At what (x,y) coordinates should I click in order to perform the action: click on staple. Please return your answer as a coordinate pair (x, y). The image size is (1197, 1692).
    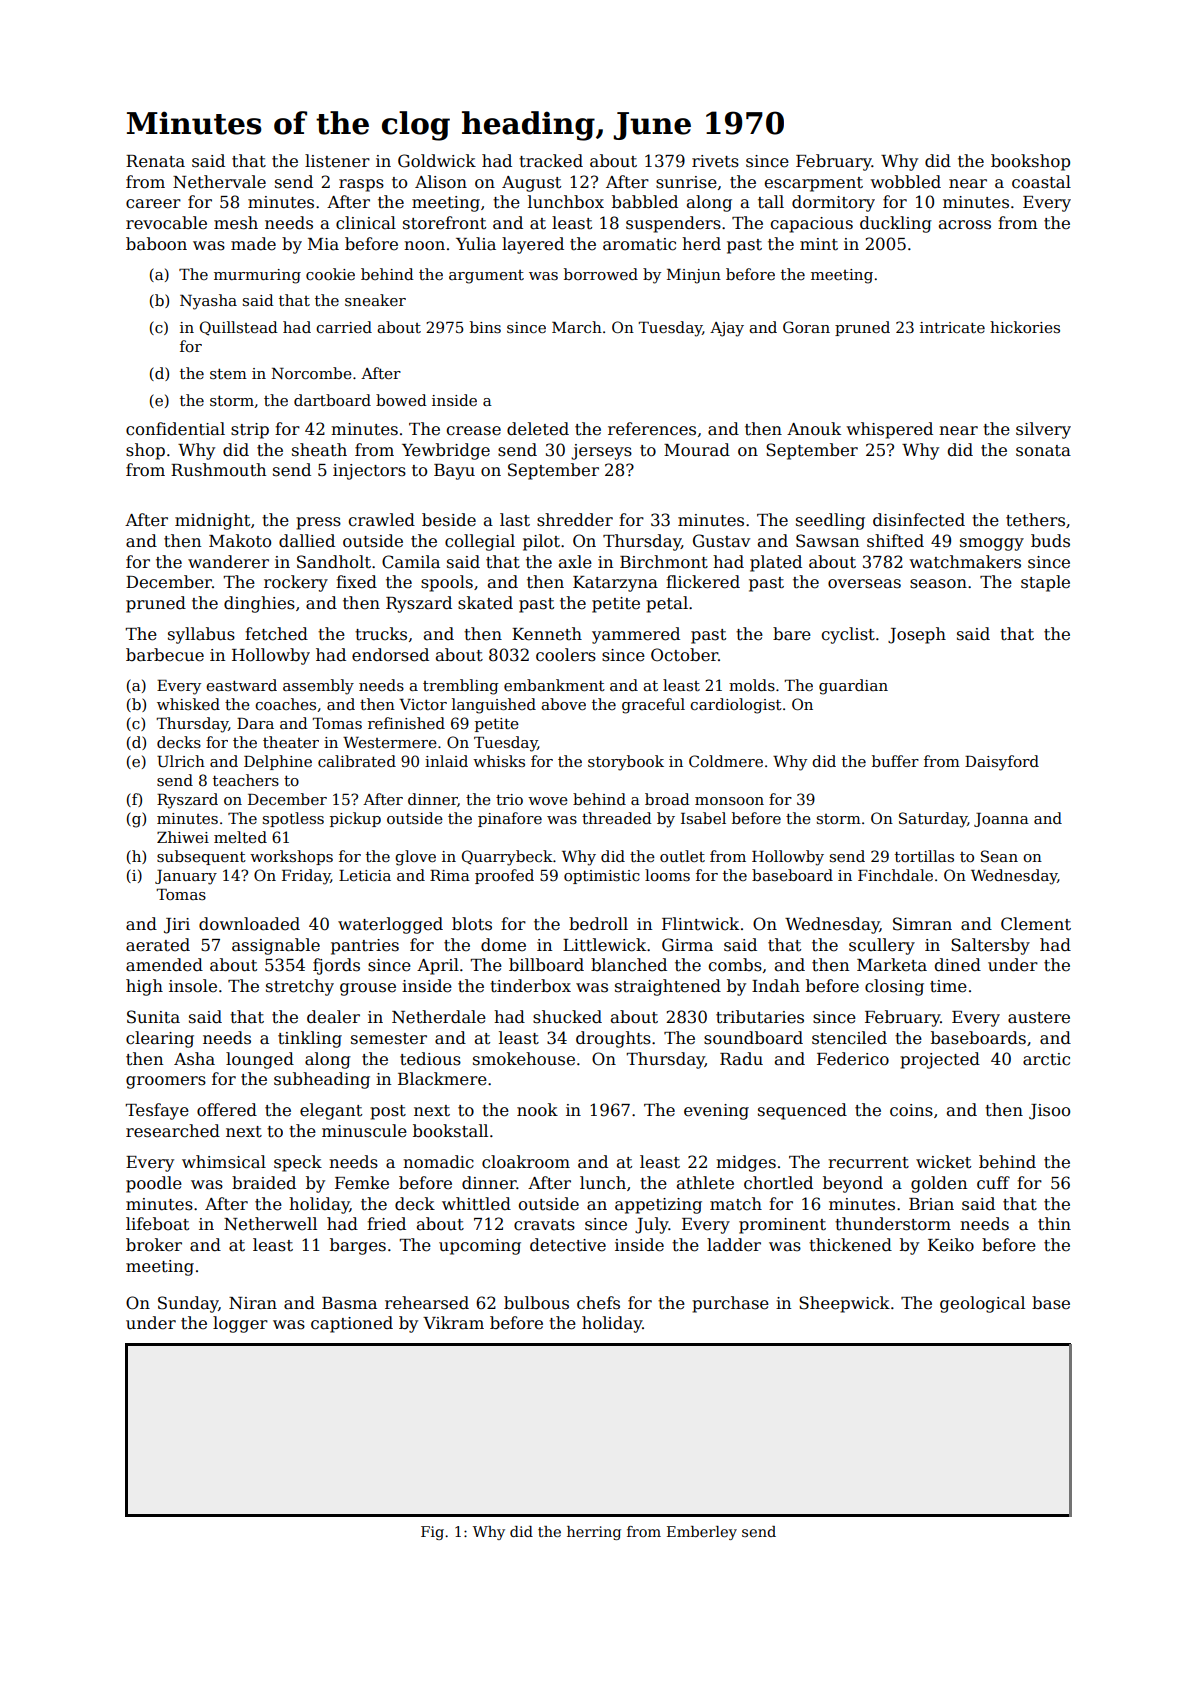
    Looking at the image, I should click on (1045, 583).
